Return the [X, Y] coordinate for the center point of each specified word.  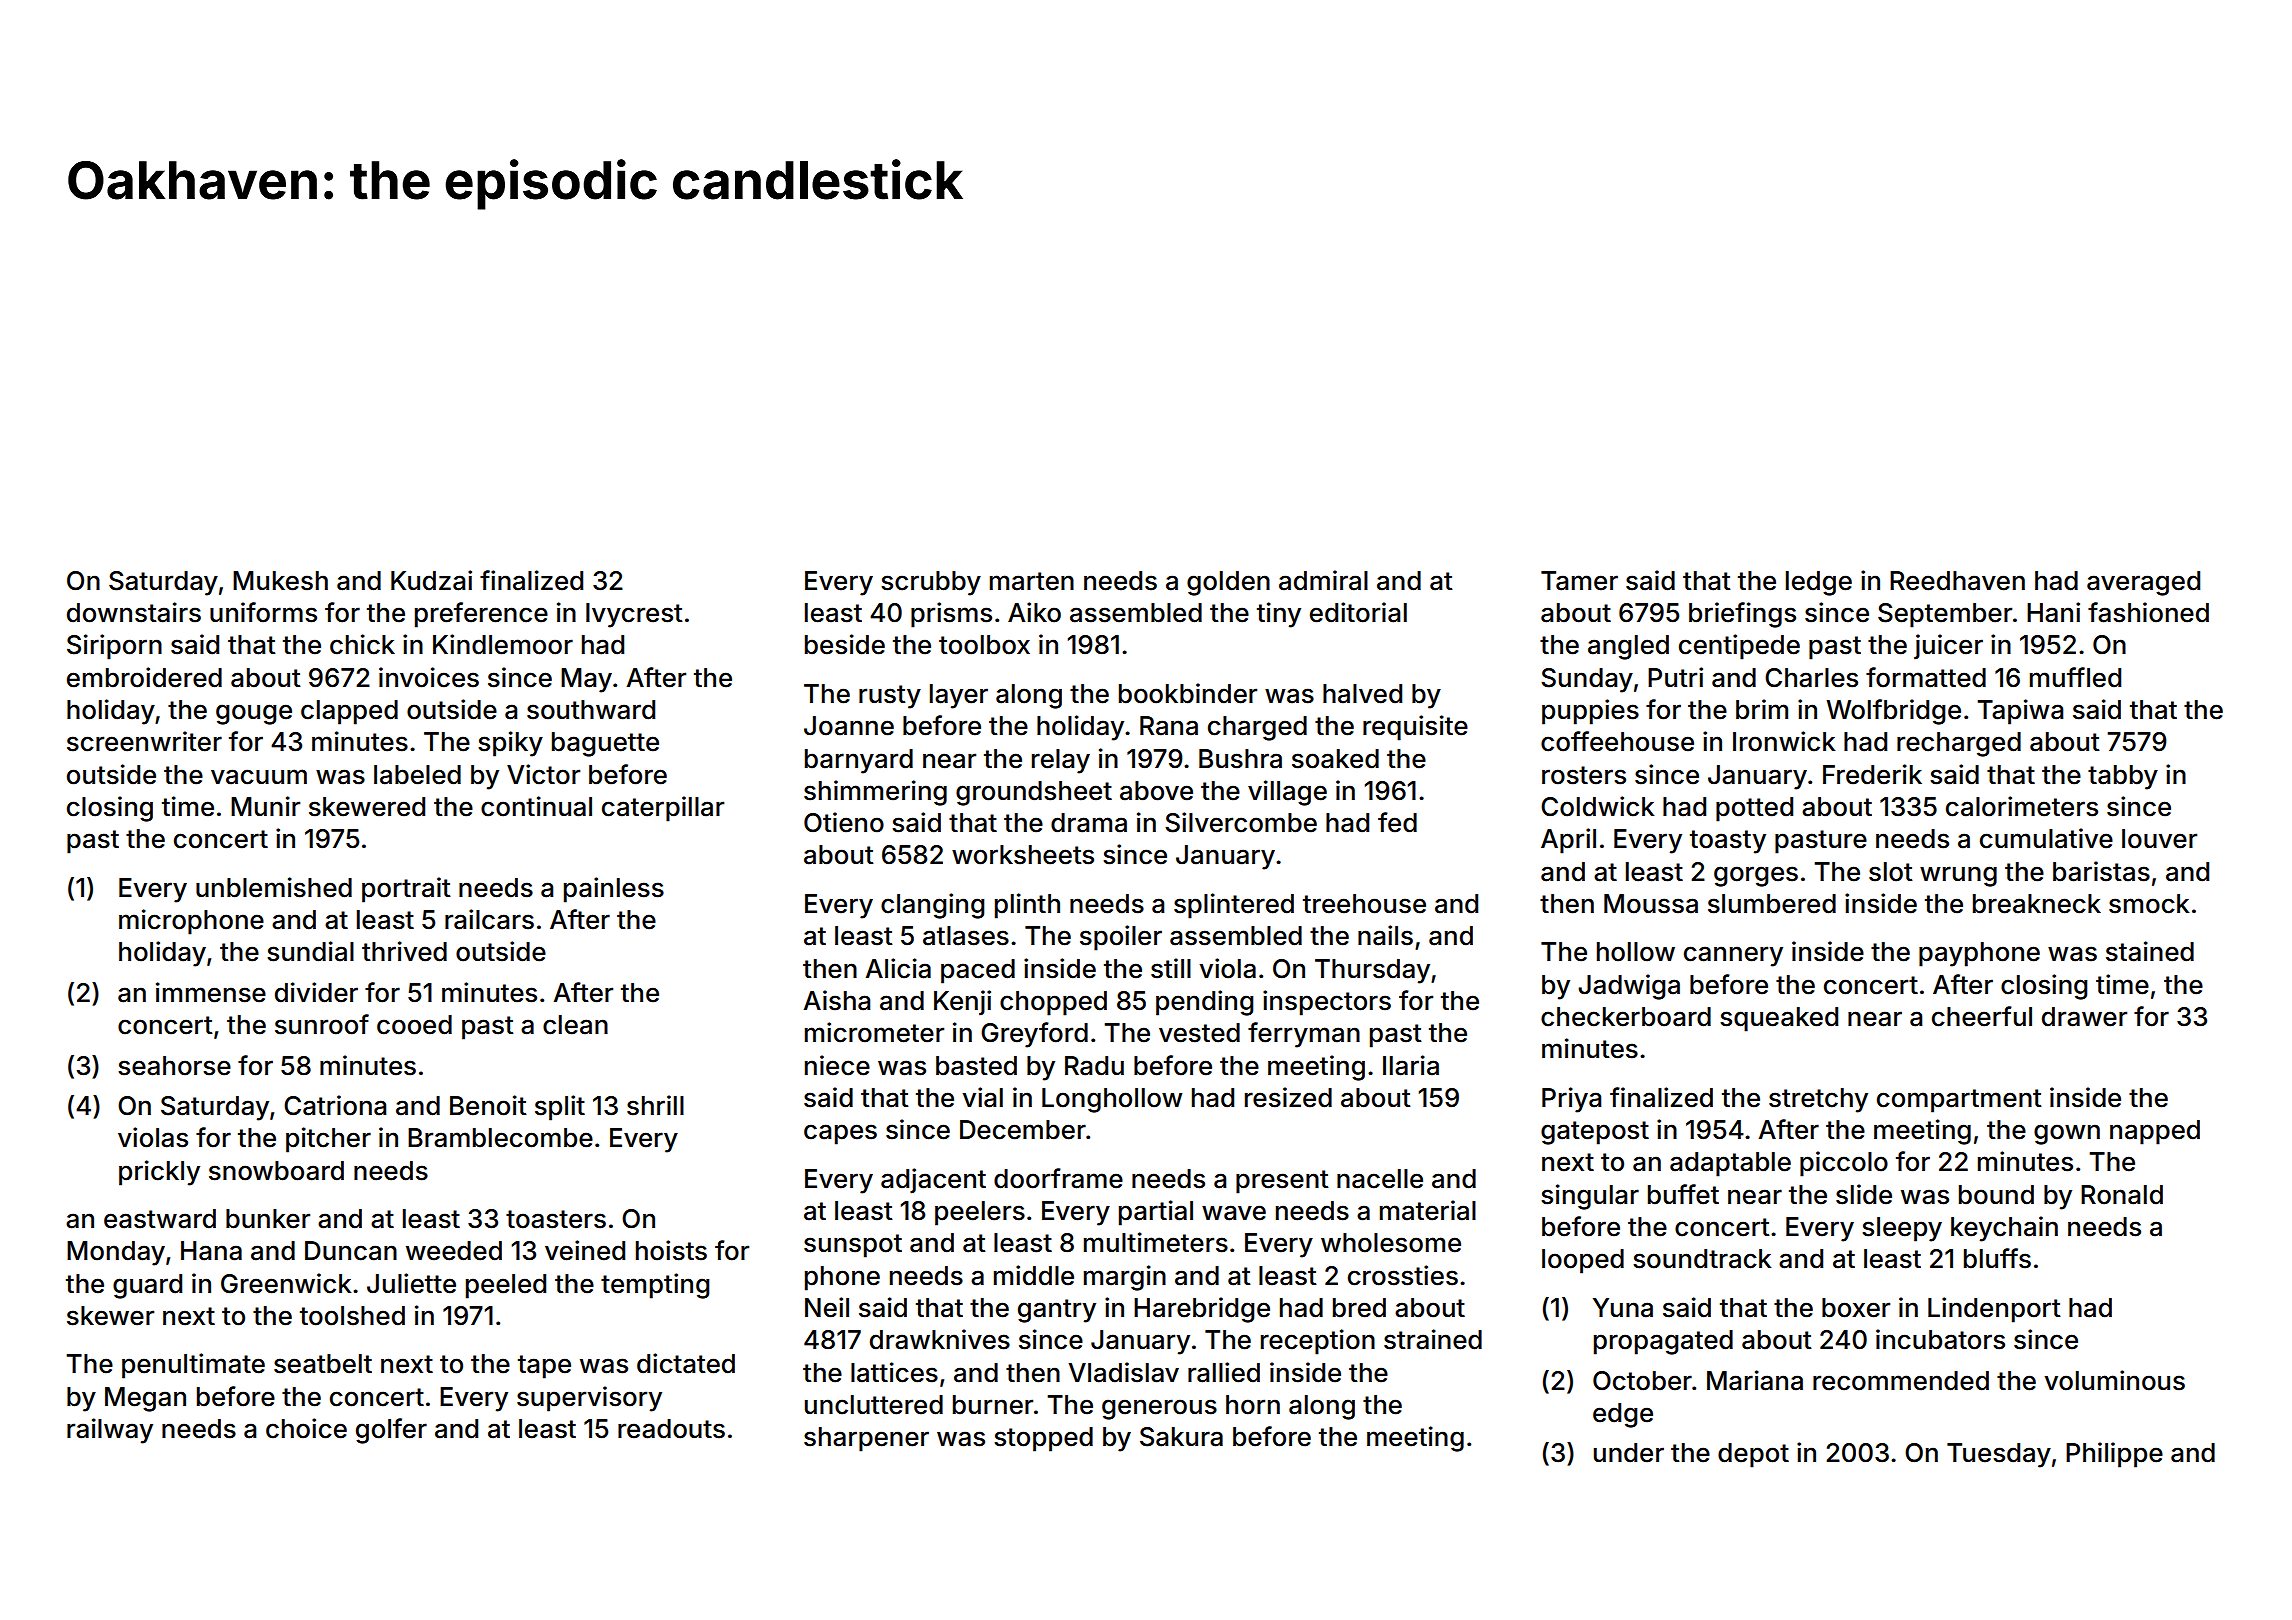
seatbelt [323, 1364]
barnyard [859, 761]
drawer [2084, 1017]
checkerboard [1626, 1017]
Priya [1571, 1100]
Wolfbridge [1893, 712]
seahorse [174, 1066]
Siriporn [114, 647]
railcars [489, 919]
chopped [1053, 1003]
